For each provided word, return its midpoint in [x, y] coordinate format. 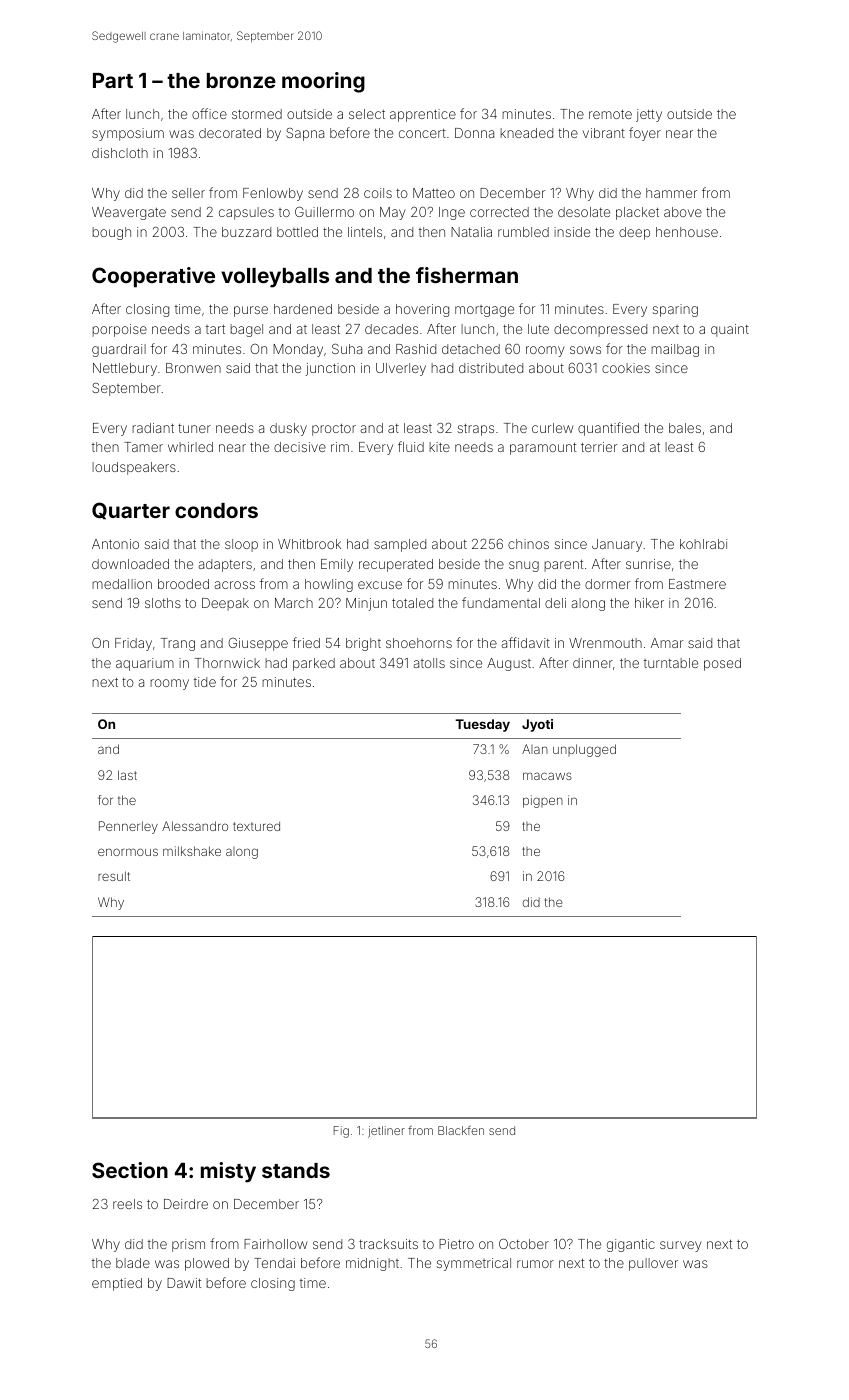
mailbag [675, 350]
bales [685, 428]
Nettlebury [125, 369]
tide [205, 682]
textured [256, 826]
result [114, 876]
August [509, 664]
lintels [365, 232]
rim [340, 447]
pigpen [543, 801]
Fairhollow [275, 1244]
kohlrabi [703, 544]
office [209, 113]
